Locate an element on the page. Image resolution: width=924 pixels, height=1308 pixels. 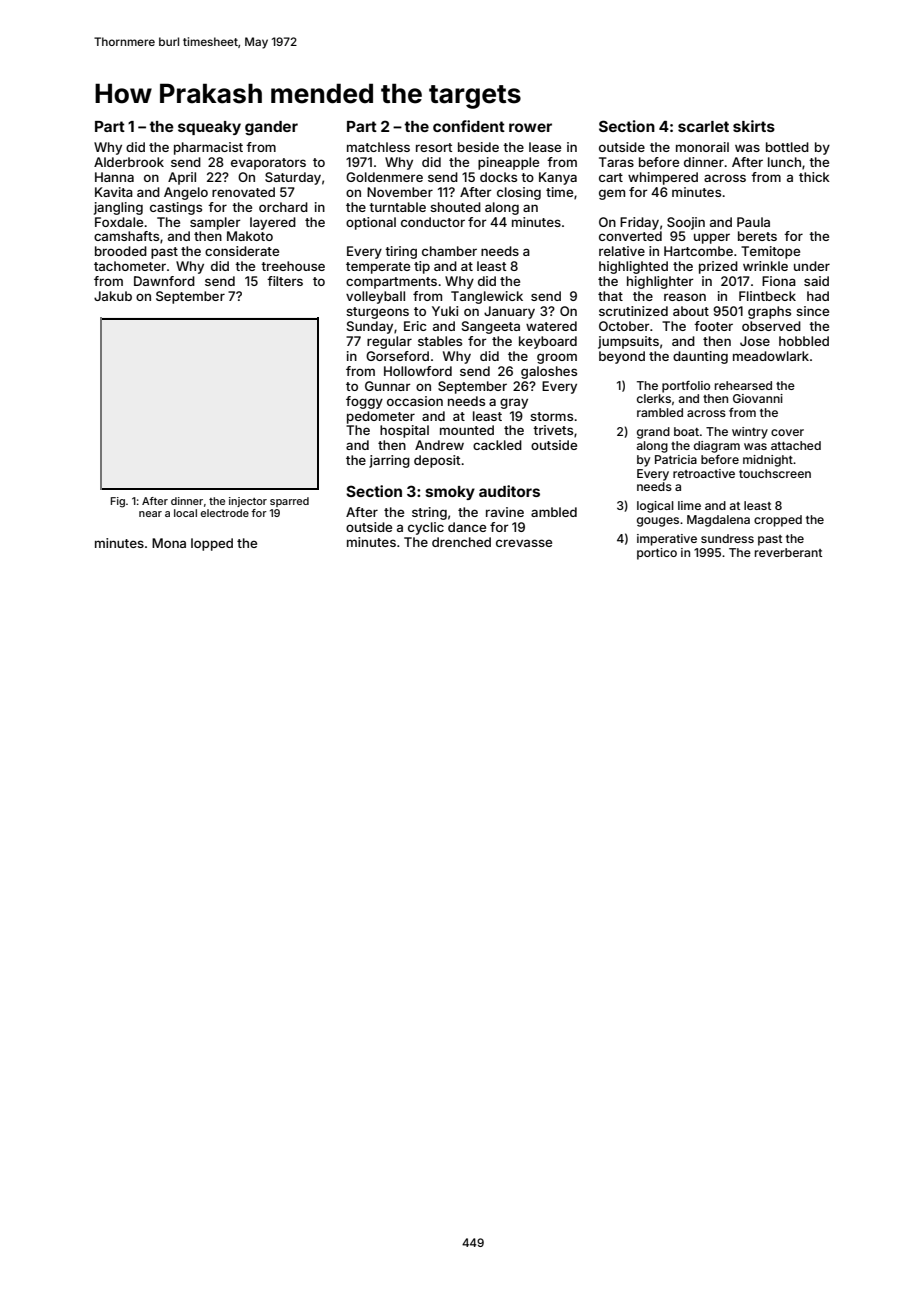
Paula is located at coordinates (753, 222).
